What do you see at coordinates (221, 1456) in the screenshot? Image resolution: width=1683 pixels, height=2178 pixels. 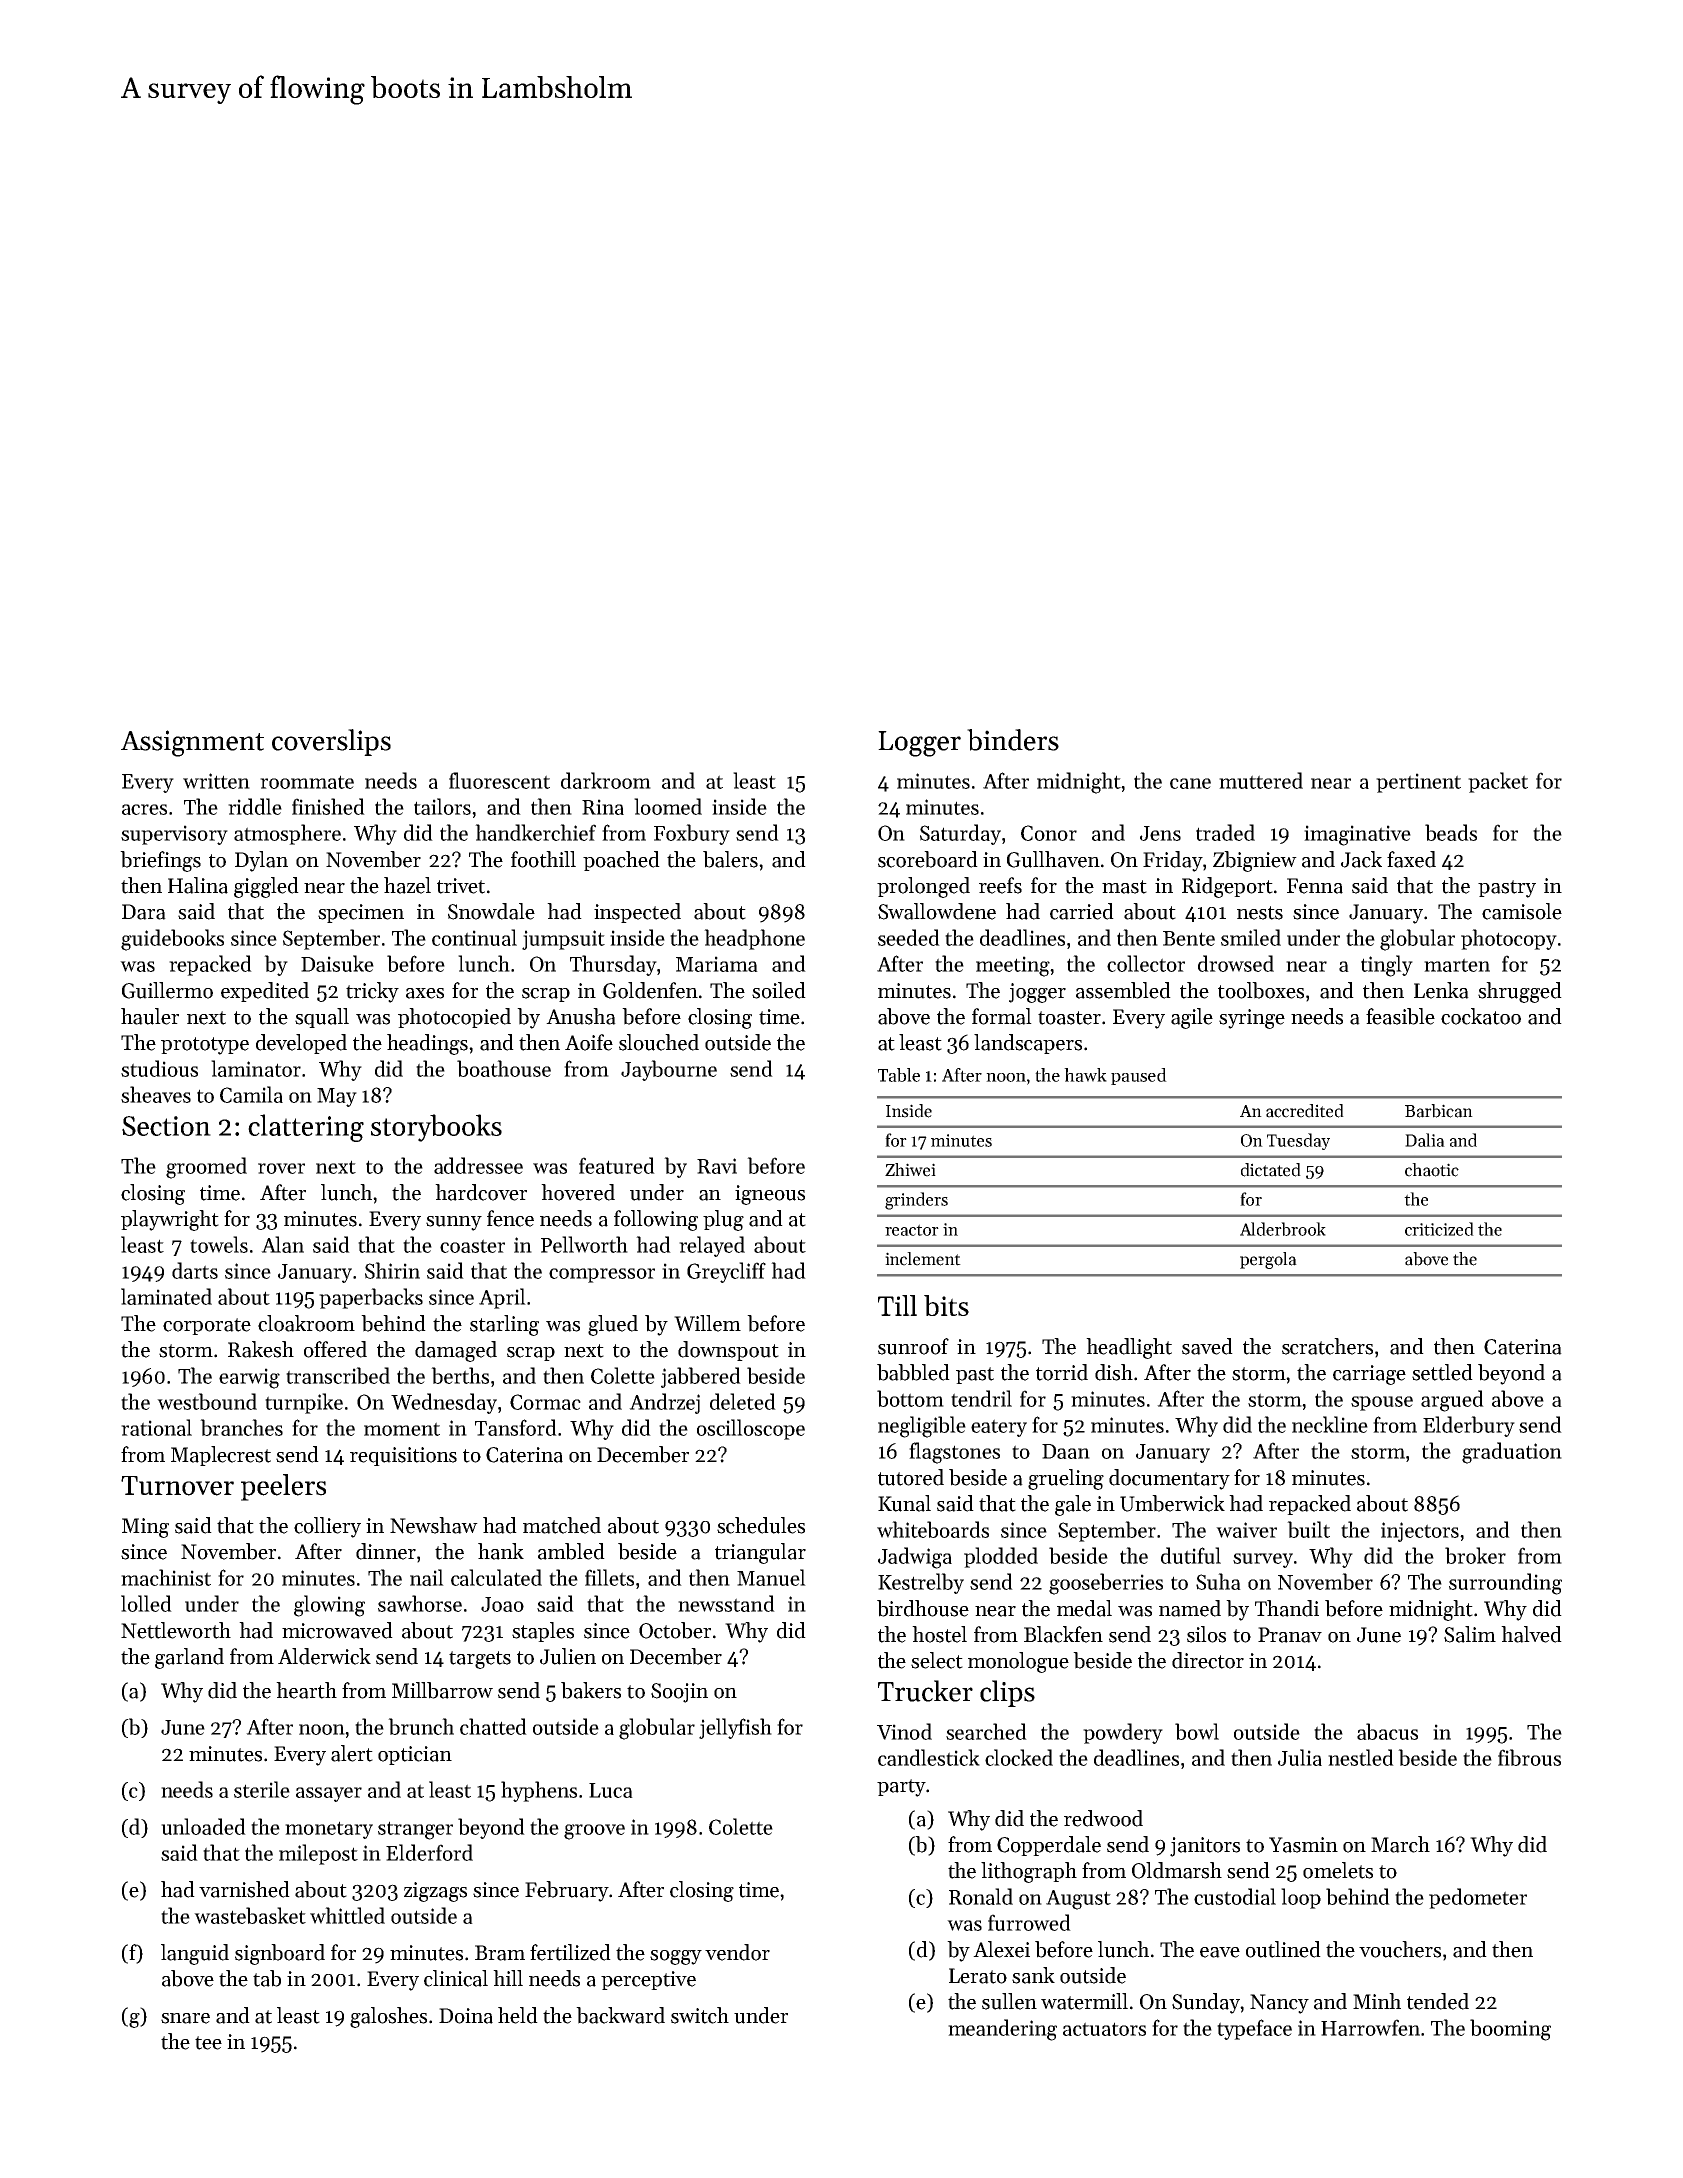 I see `Maplecrest` at bounding box center [221, 1456].
